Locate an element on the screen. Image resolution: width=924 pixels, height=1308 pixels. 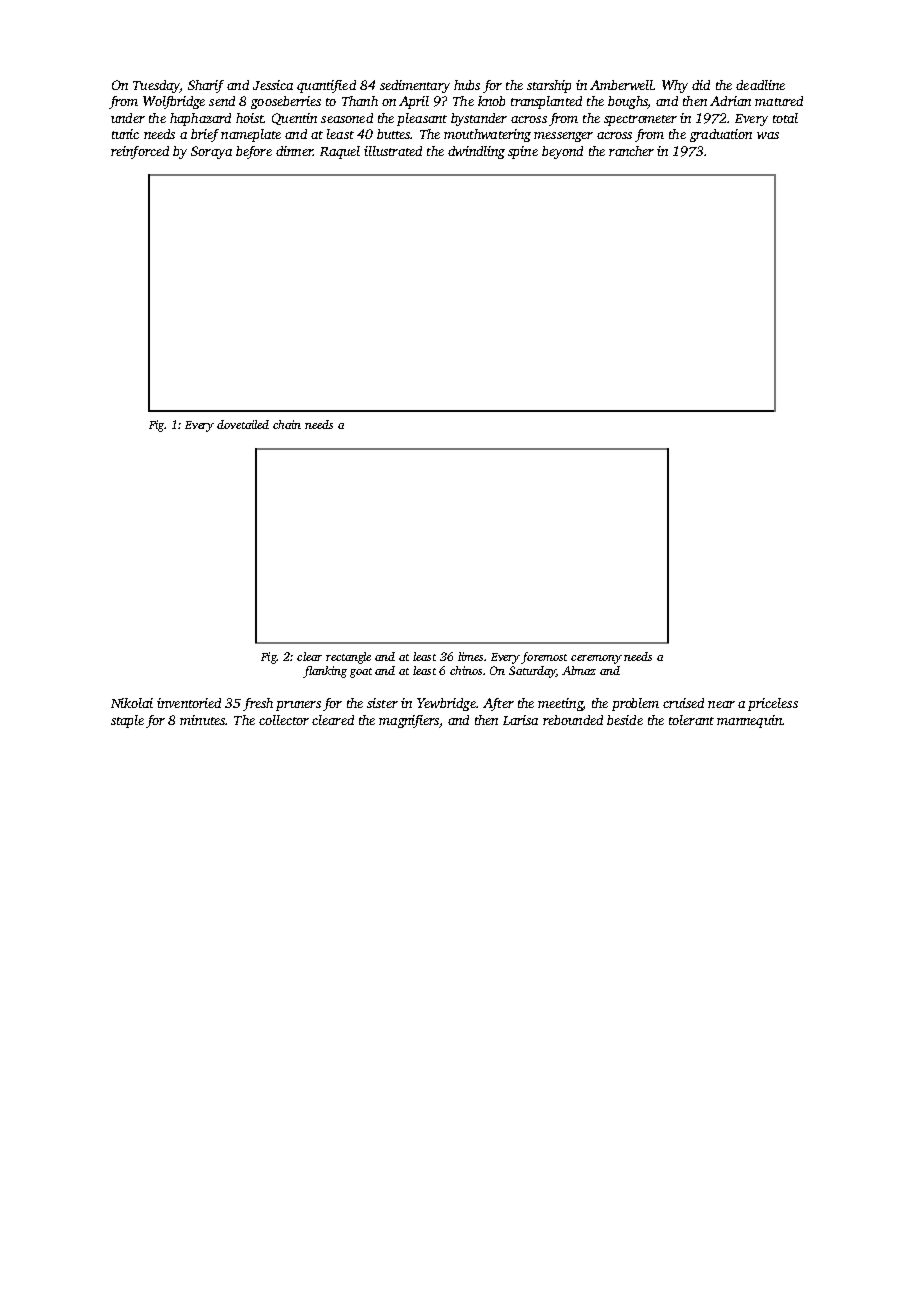
spine is located at coordinates (523, 152).
